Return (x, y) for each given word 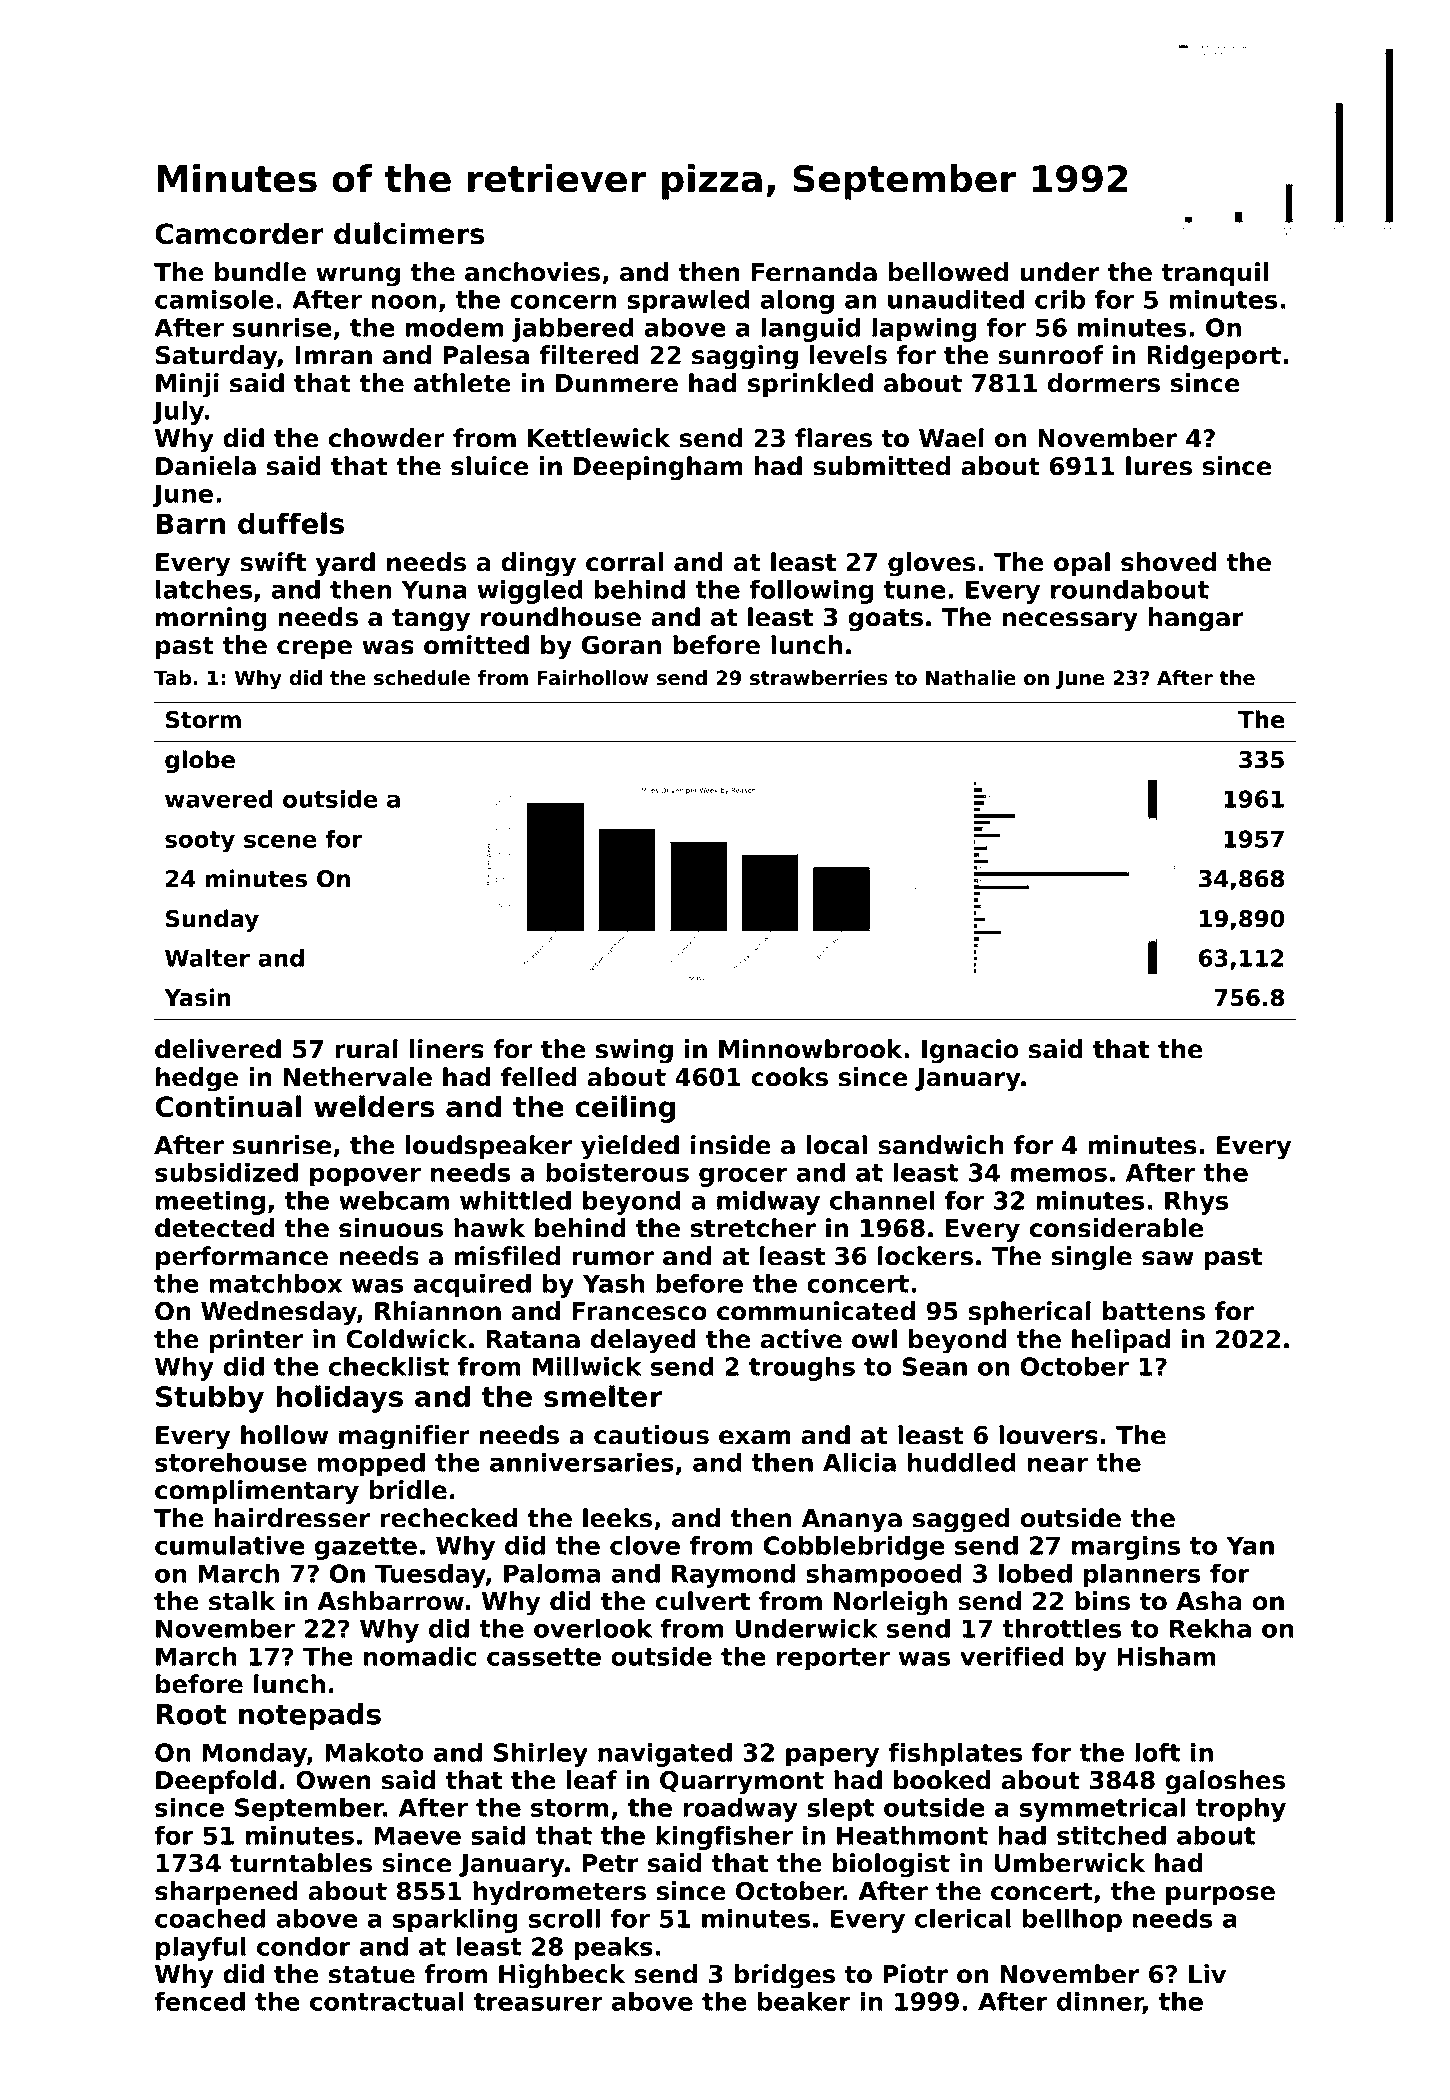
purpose (1220, 1895)
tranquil (1215, 274)
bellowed (949, 272)
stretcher (753, 1228)
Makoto (374, 1752)
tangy (431, 620)
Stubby (210, 1399)
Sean (934, 1366)
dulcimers (409, 233)
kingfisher (724, 1838)
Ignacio (970, 1051)
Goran (621, 645)
